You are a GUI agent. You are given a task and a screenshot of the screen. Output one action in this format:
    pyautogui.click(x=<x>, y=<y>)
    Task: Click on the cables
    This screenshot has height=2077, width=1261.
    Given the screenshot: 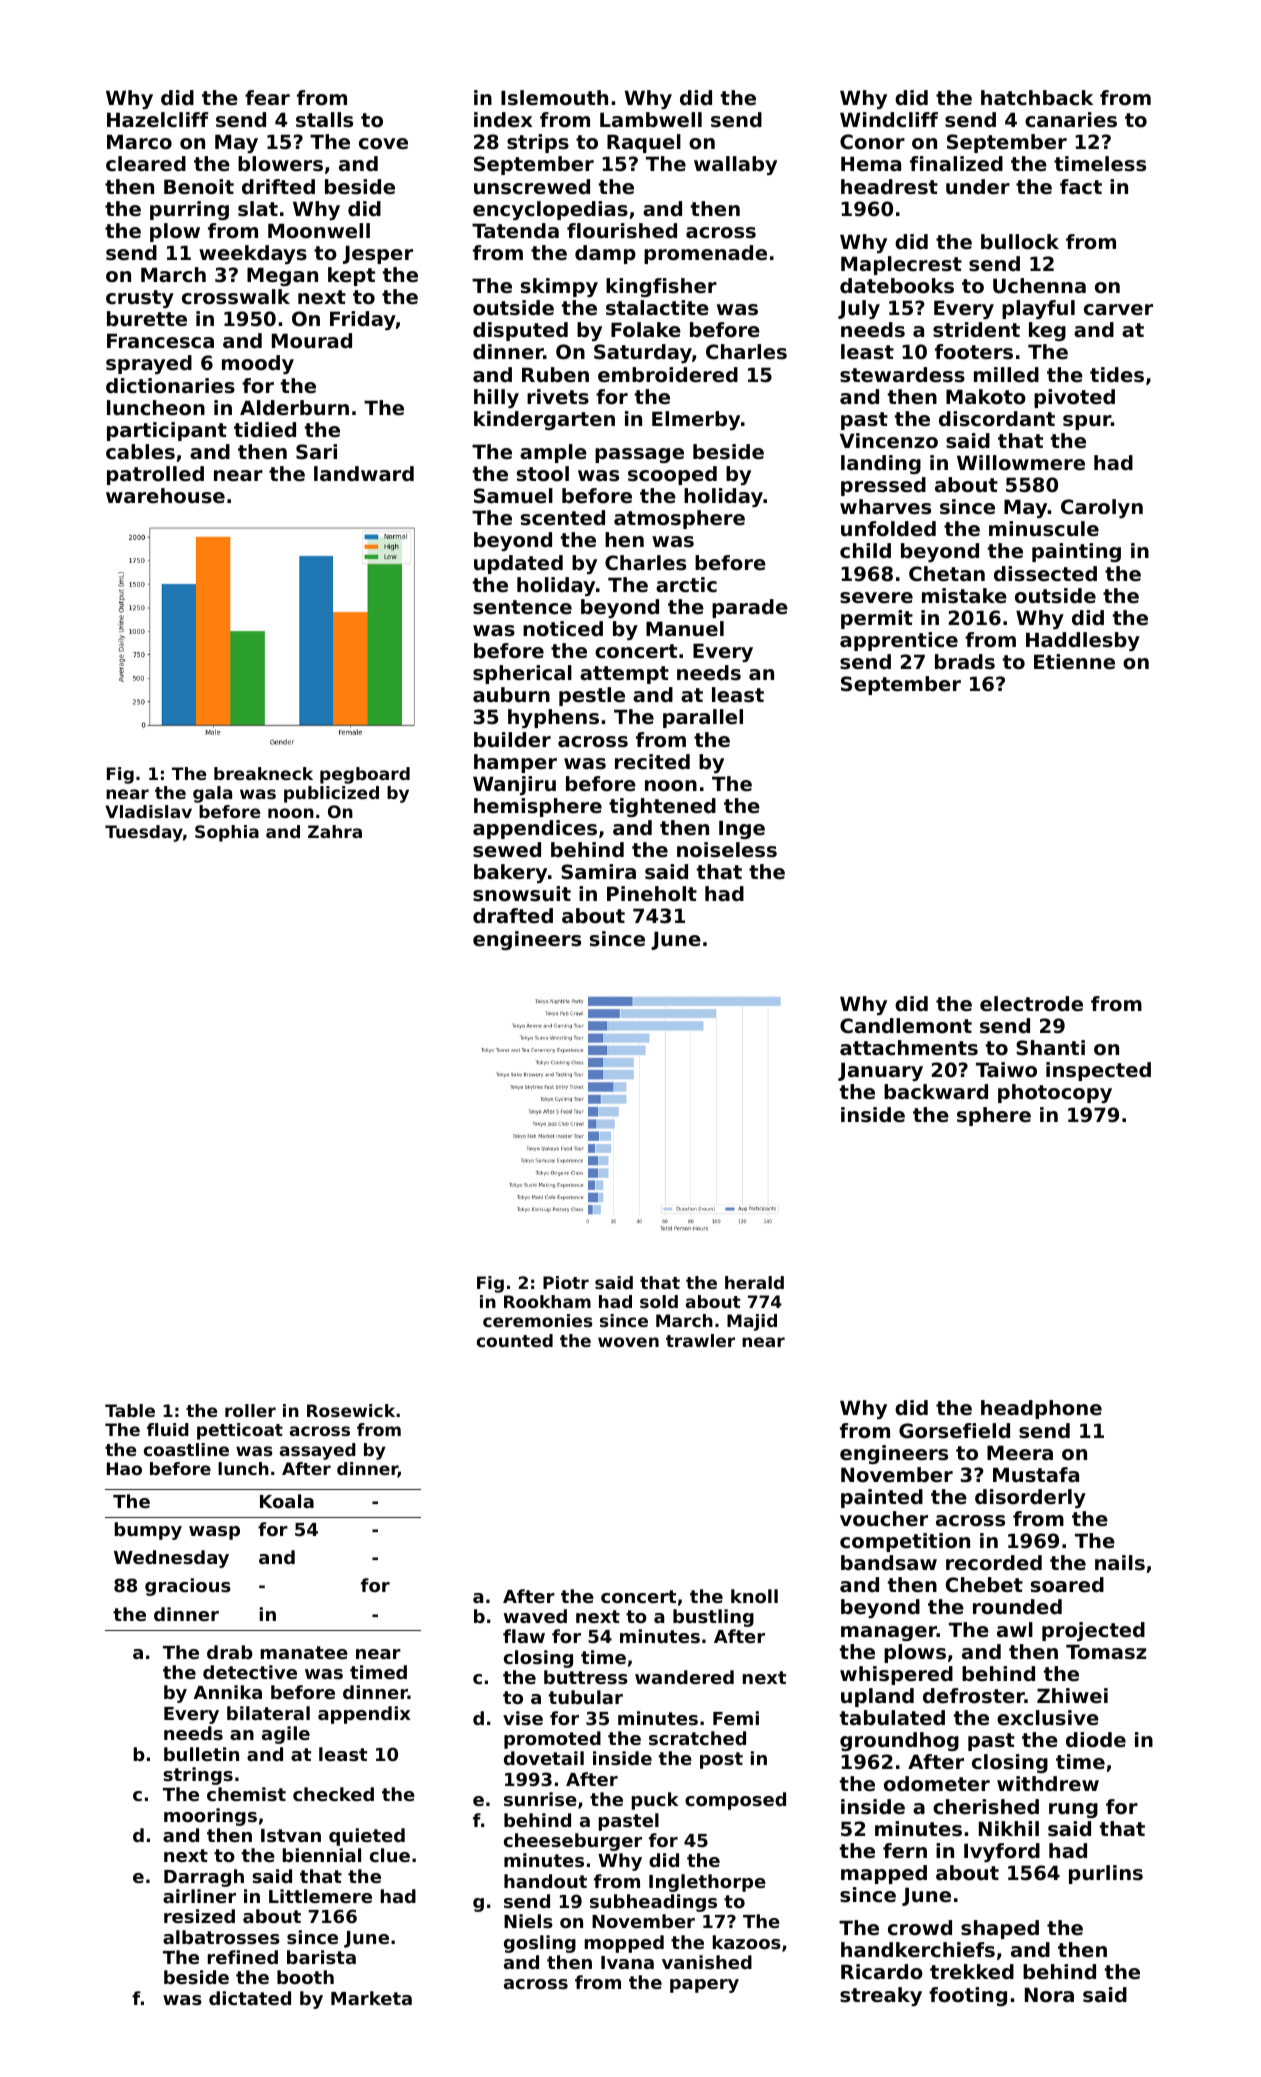 What is the action you would take?
    pyautogui.click(x=140, y=452)
